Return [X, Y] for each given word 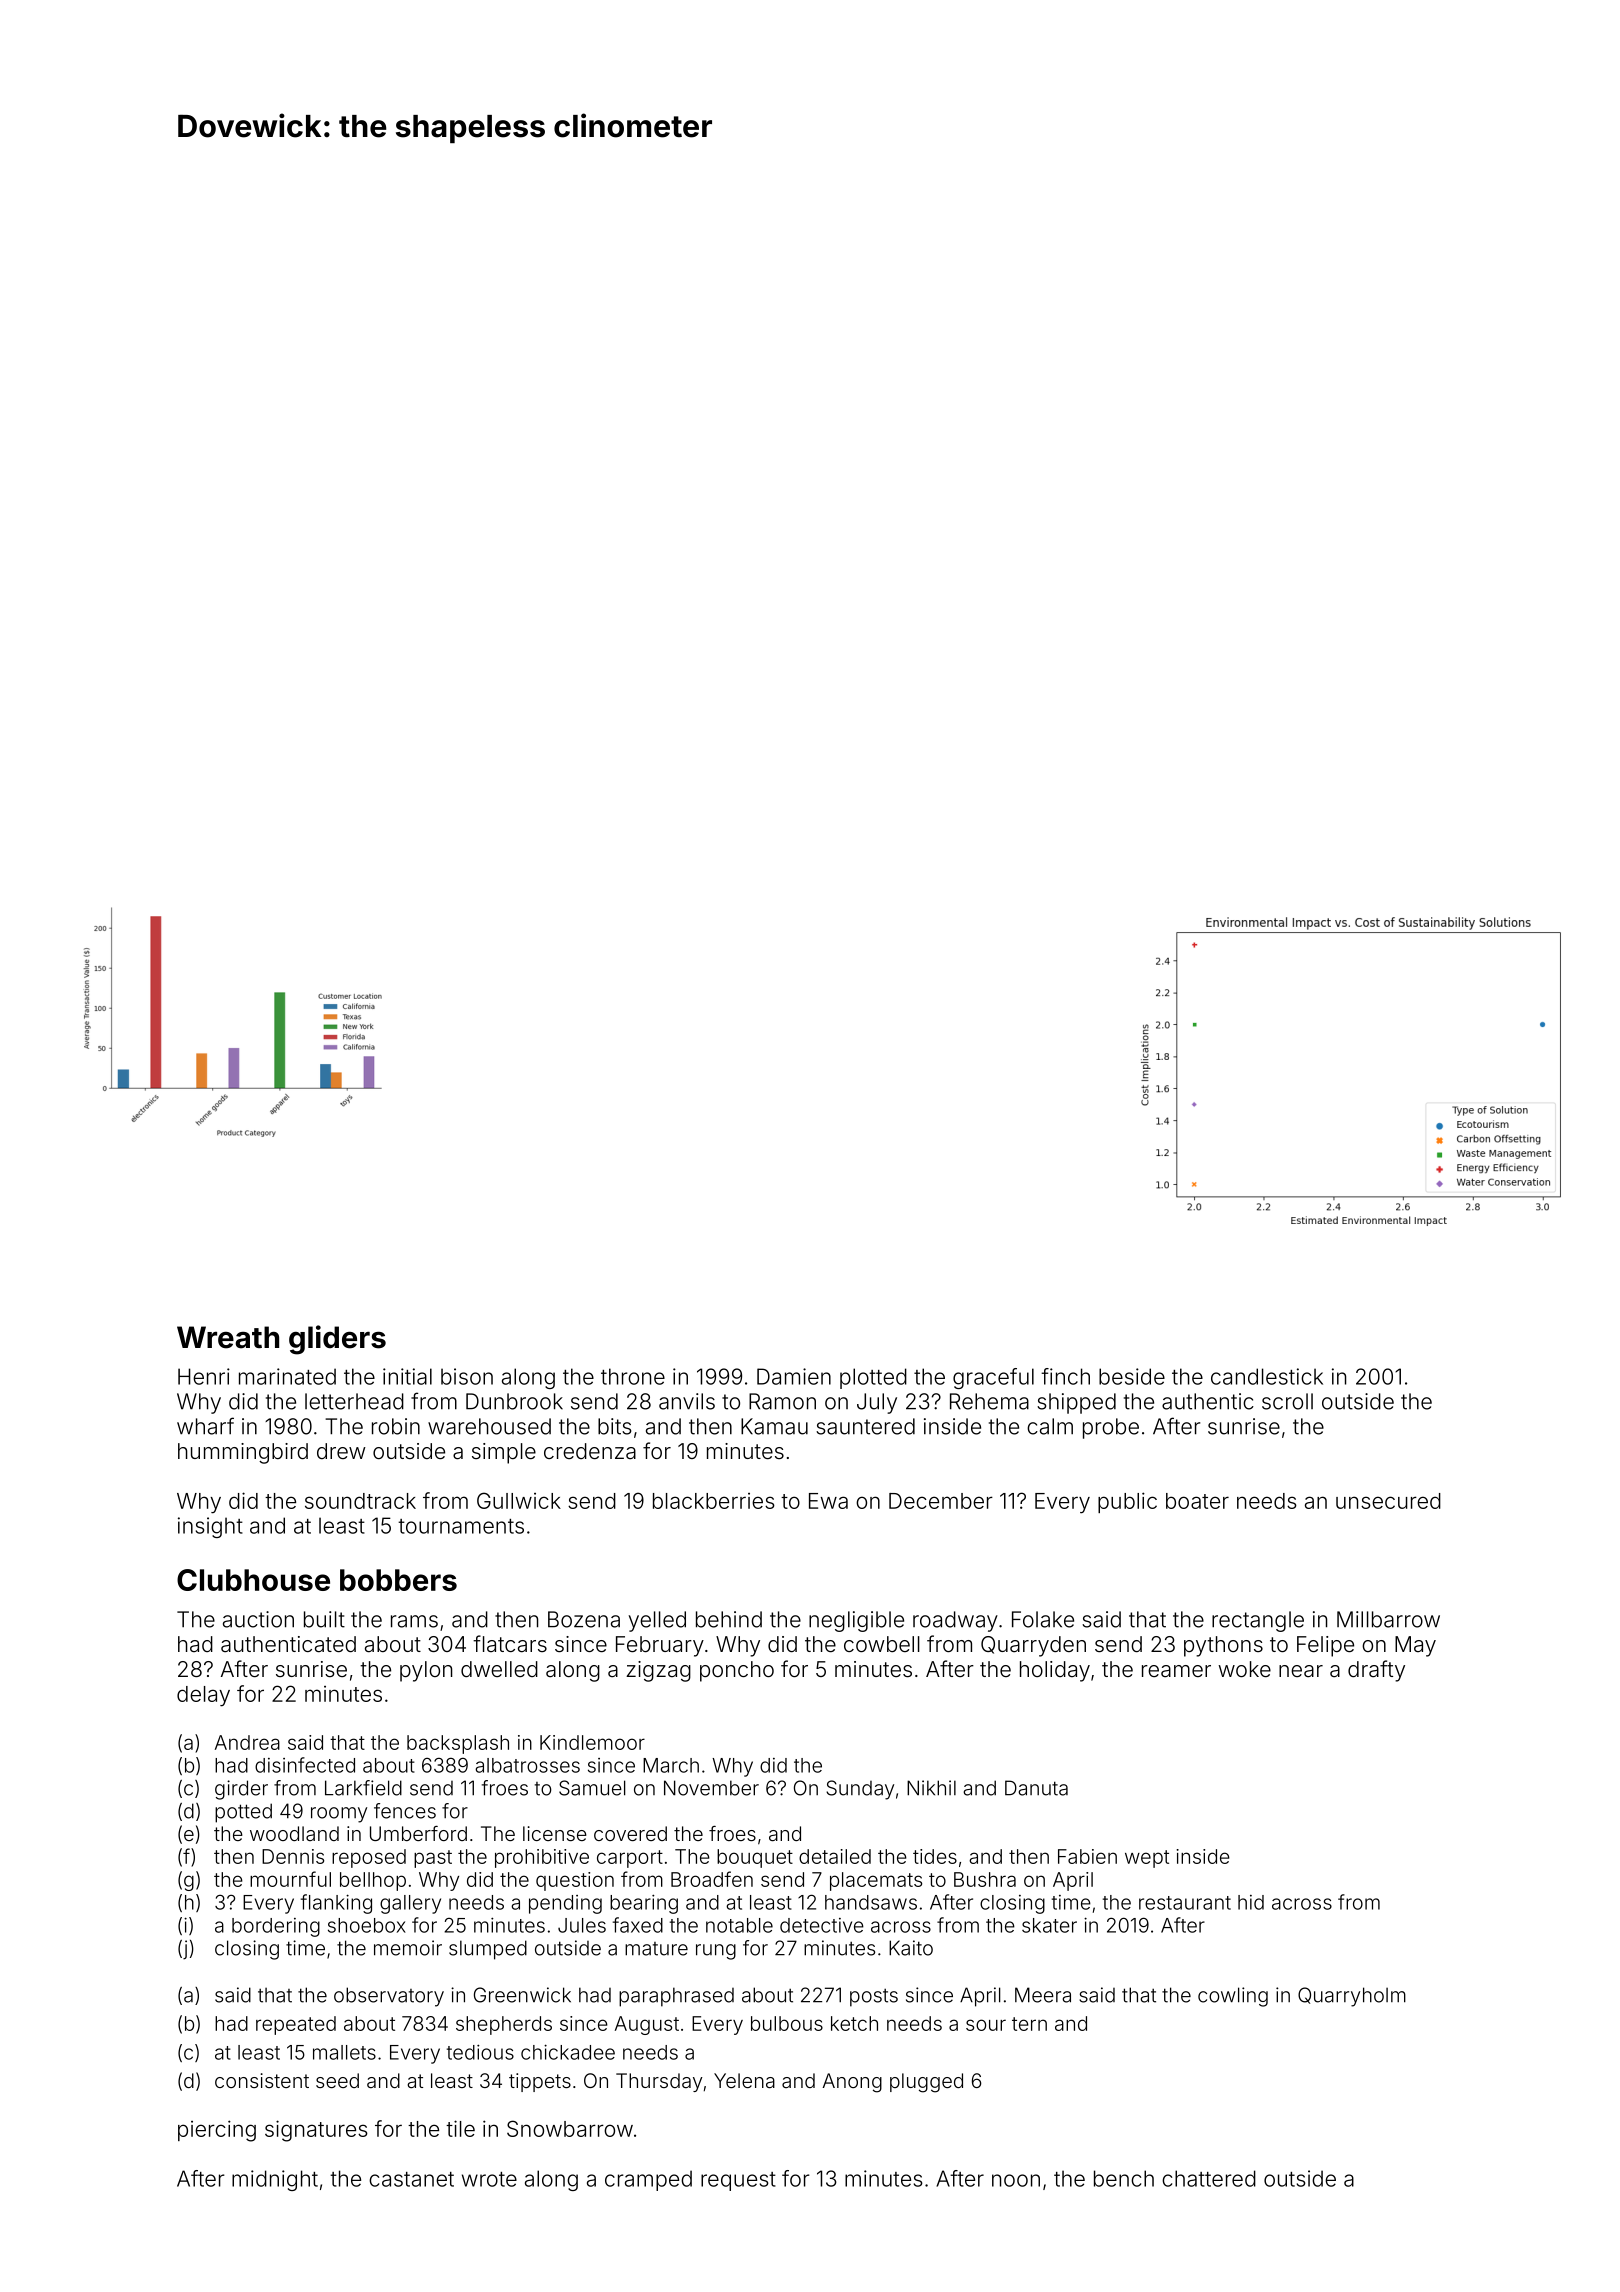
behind [729, 1619]
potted [243, 1813]
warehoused [489, 1426]
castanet [411, 2179]
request [738, 2181]
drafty [1376, 1671]
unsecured [1388, 1501]
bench [1124, 2178]
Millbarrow [1388, 1619]
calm [1050, 1426]
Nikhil [931, 1788]
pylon [426, 1671]
